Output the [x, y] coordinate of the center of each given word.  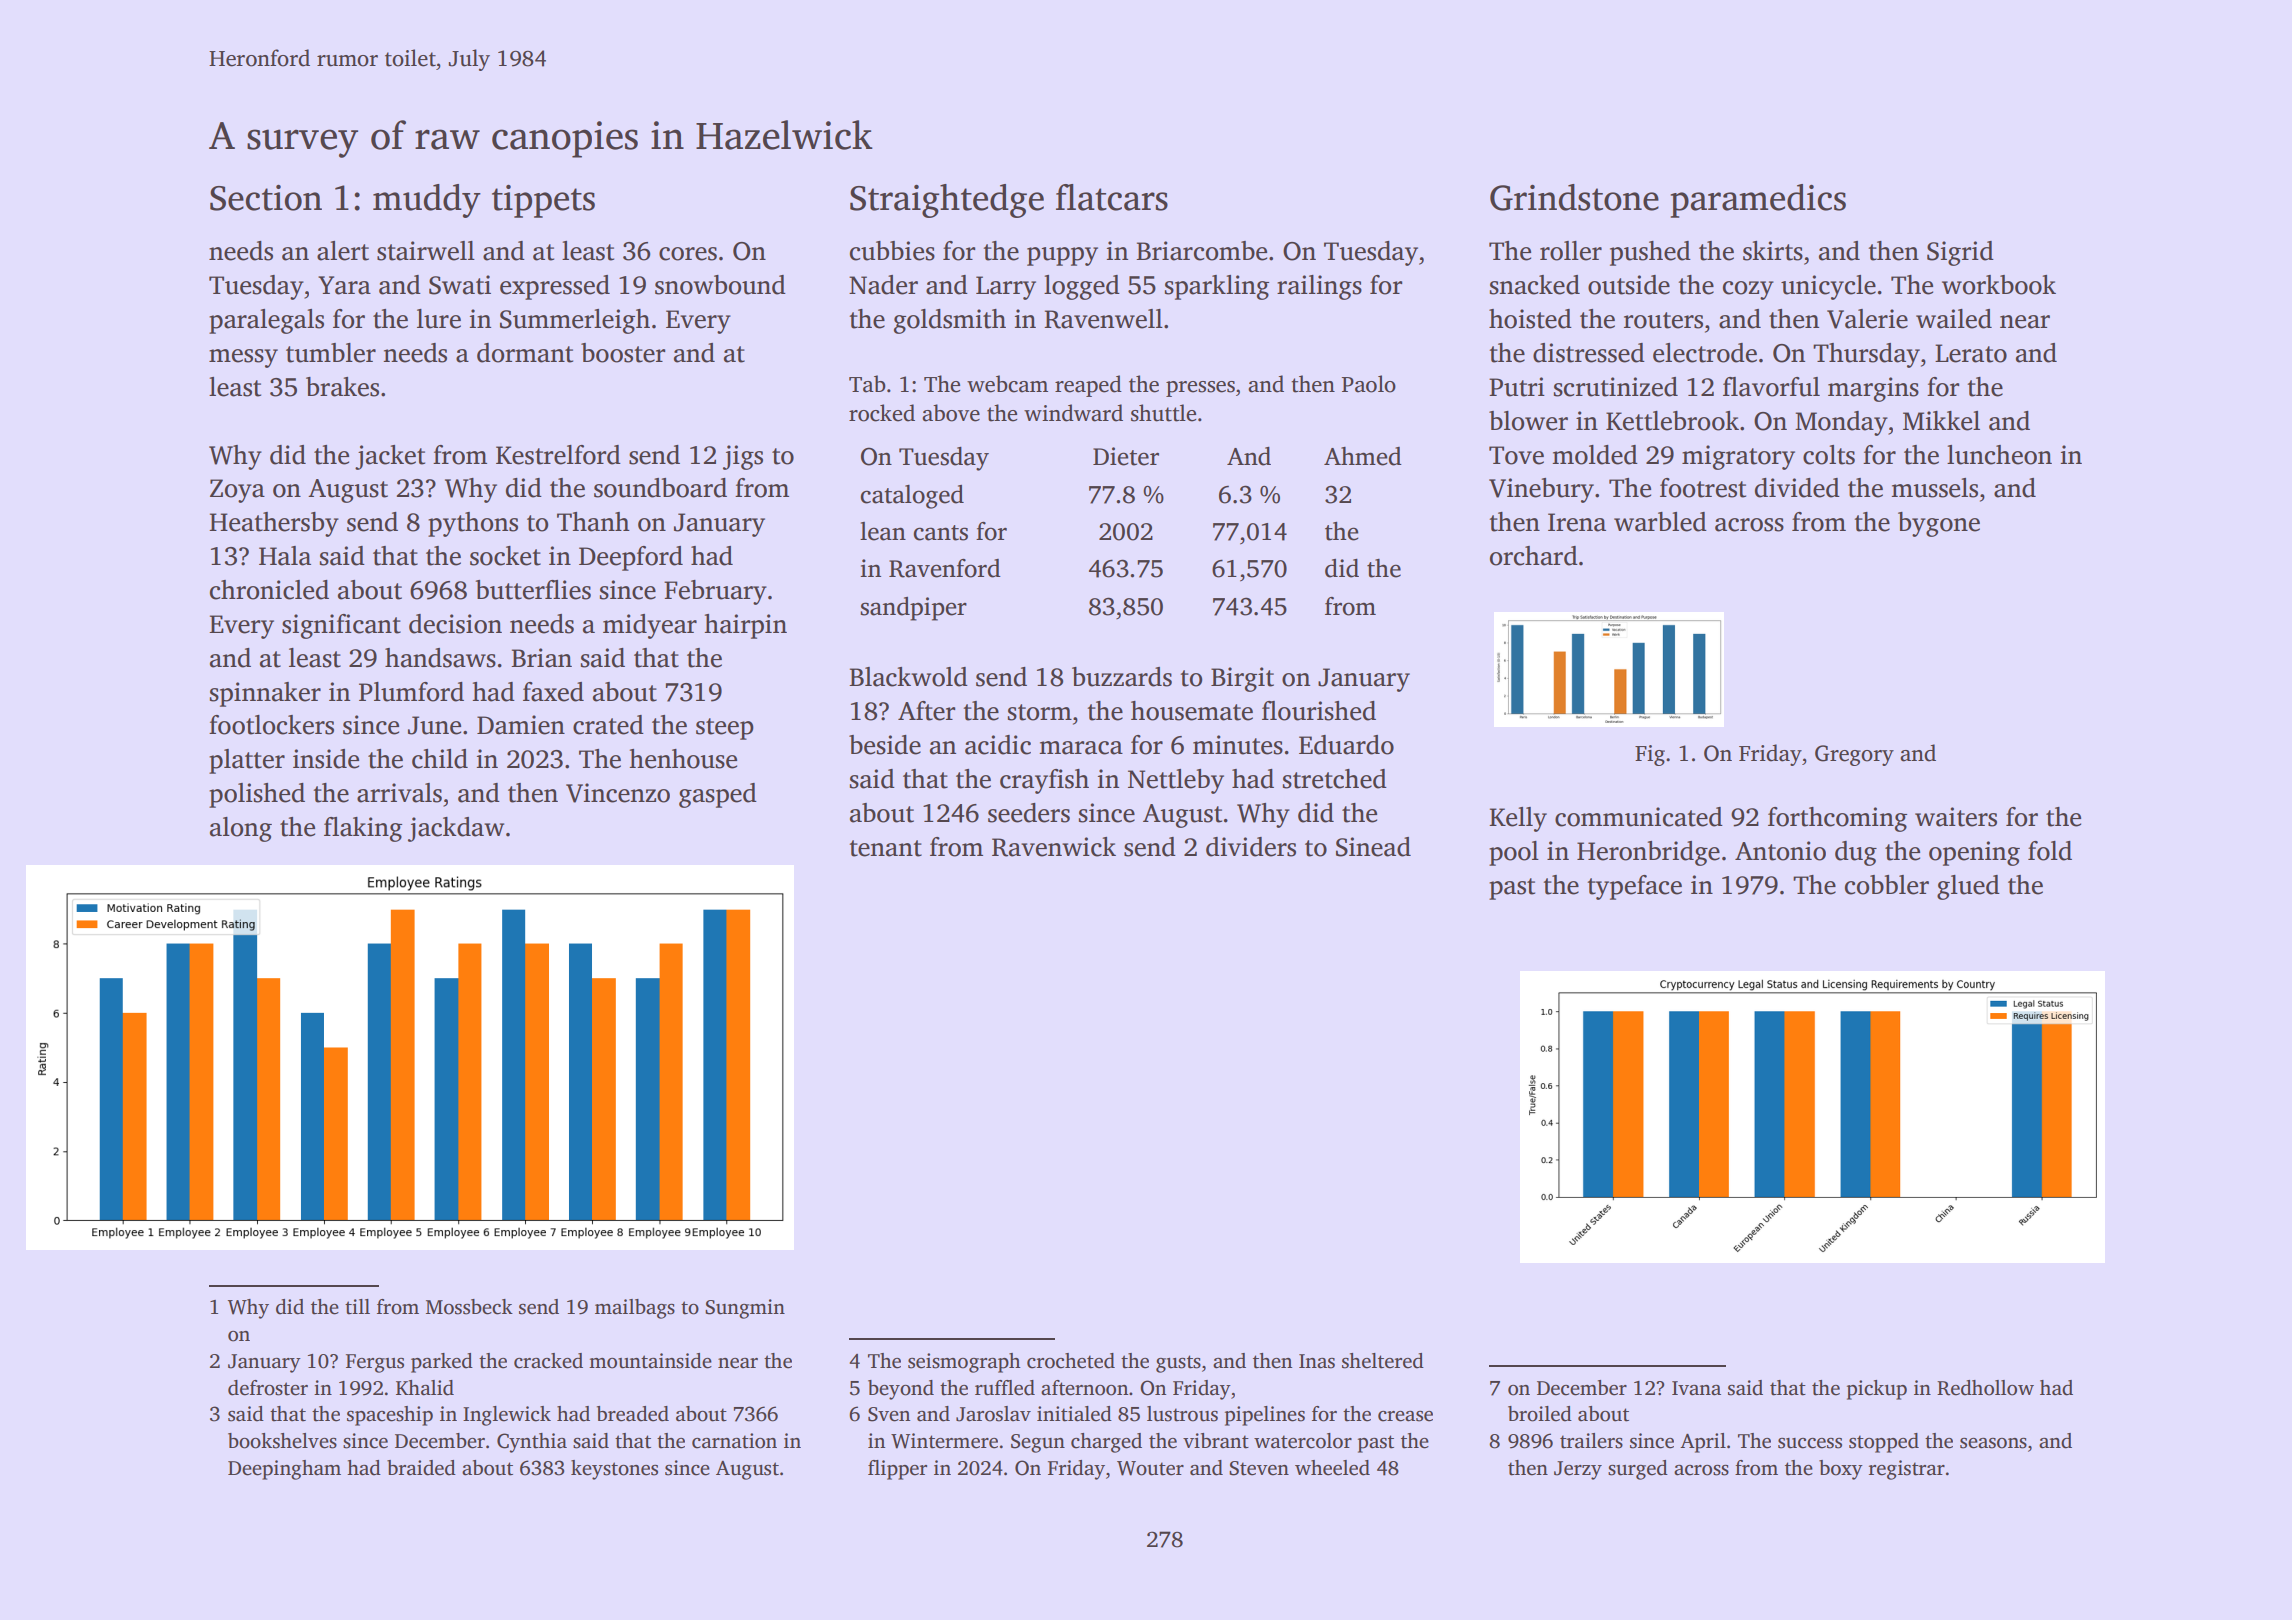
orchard [1534, 556]
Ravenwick [1054, 847]
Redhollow [1985, 1388]
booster [623, 353]
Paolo [1369, 384]
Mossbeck [469, 1307]
